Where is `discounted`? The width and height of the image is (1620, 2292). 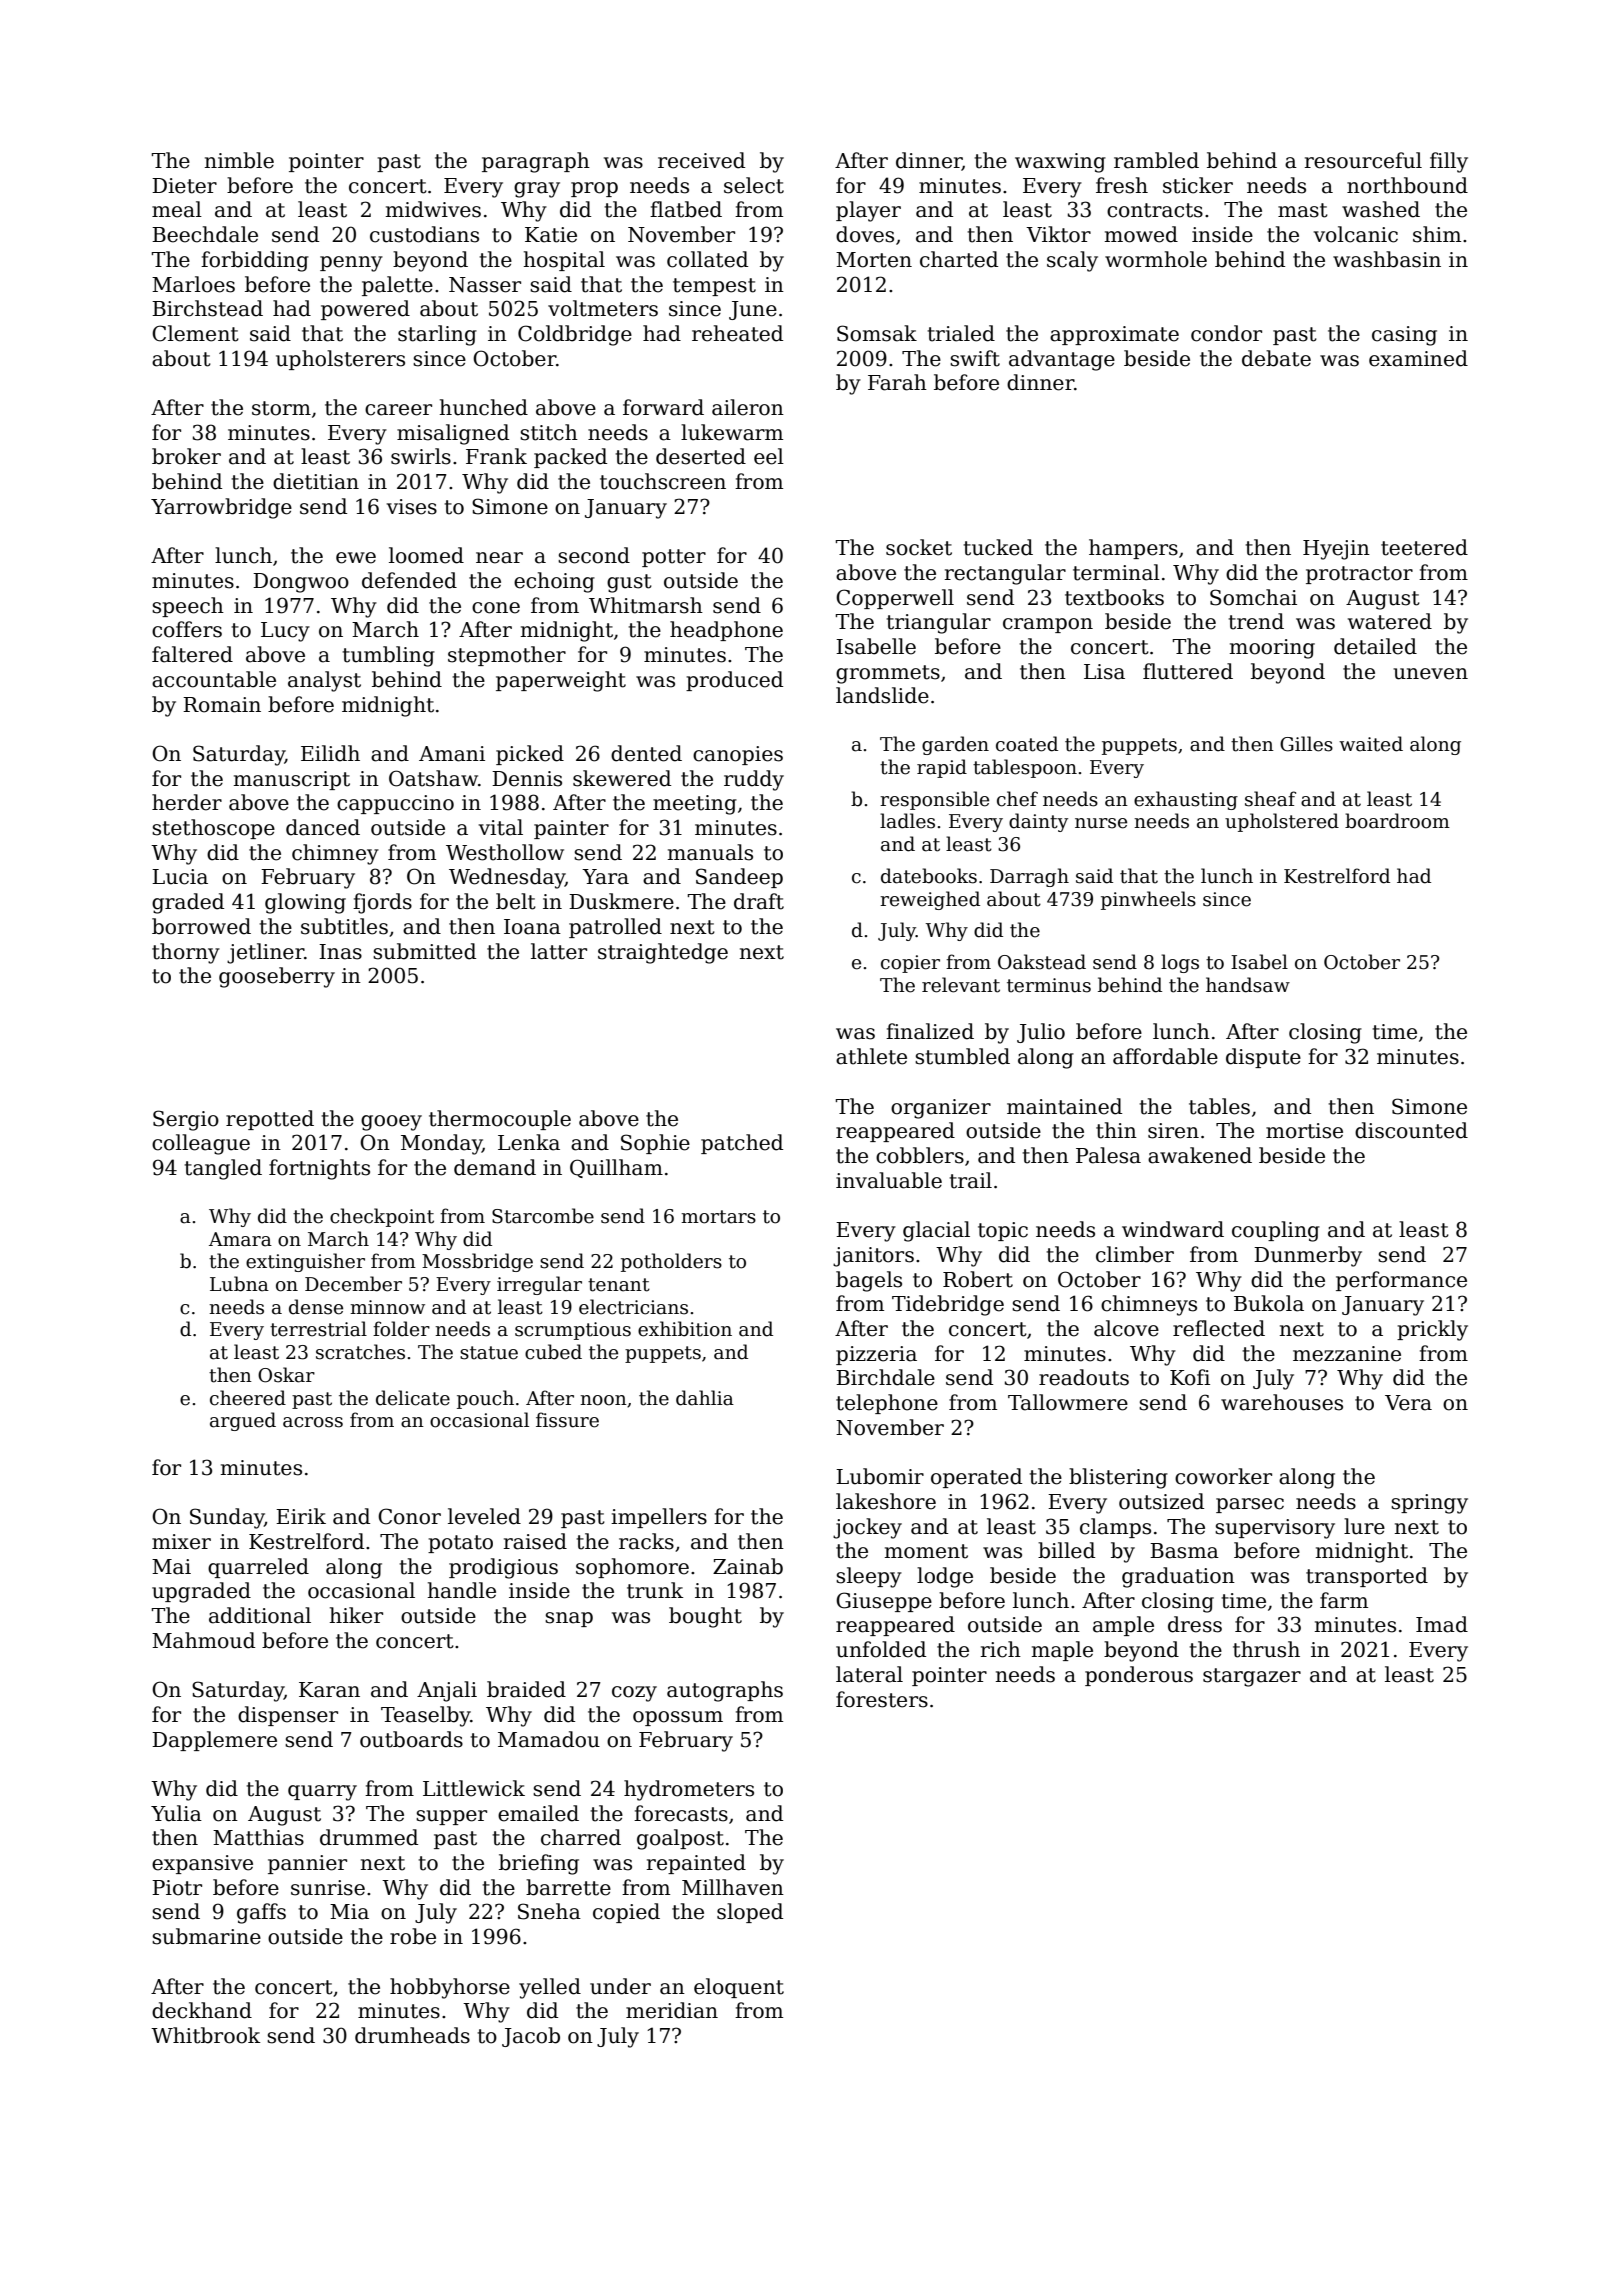
discounted is located at coordinates (1411, 1130).
